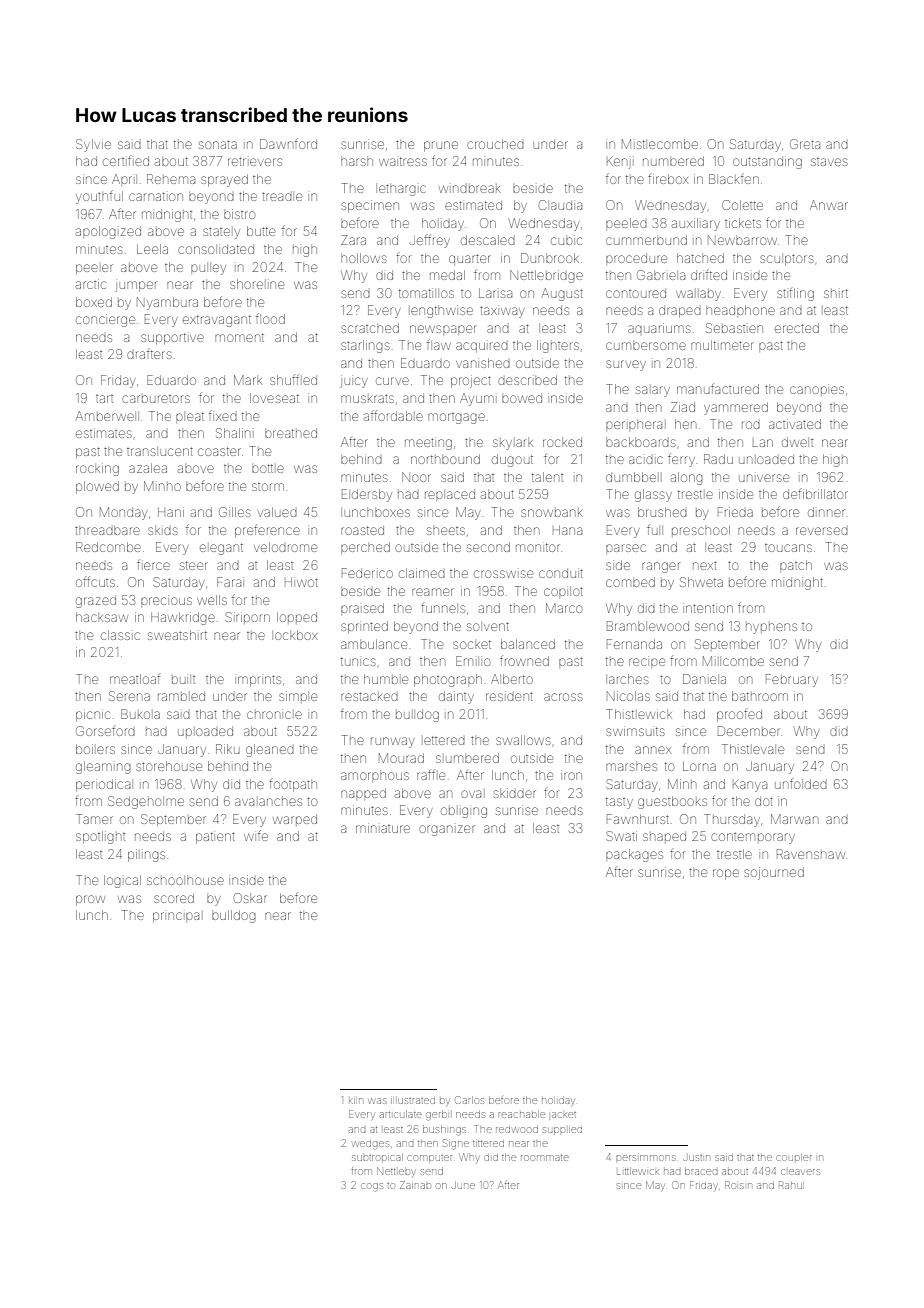  What do you see at coordinates (829, 162) in the screenshot?
I see `staves` at bounding box center [829, 162].
